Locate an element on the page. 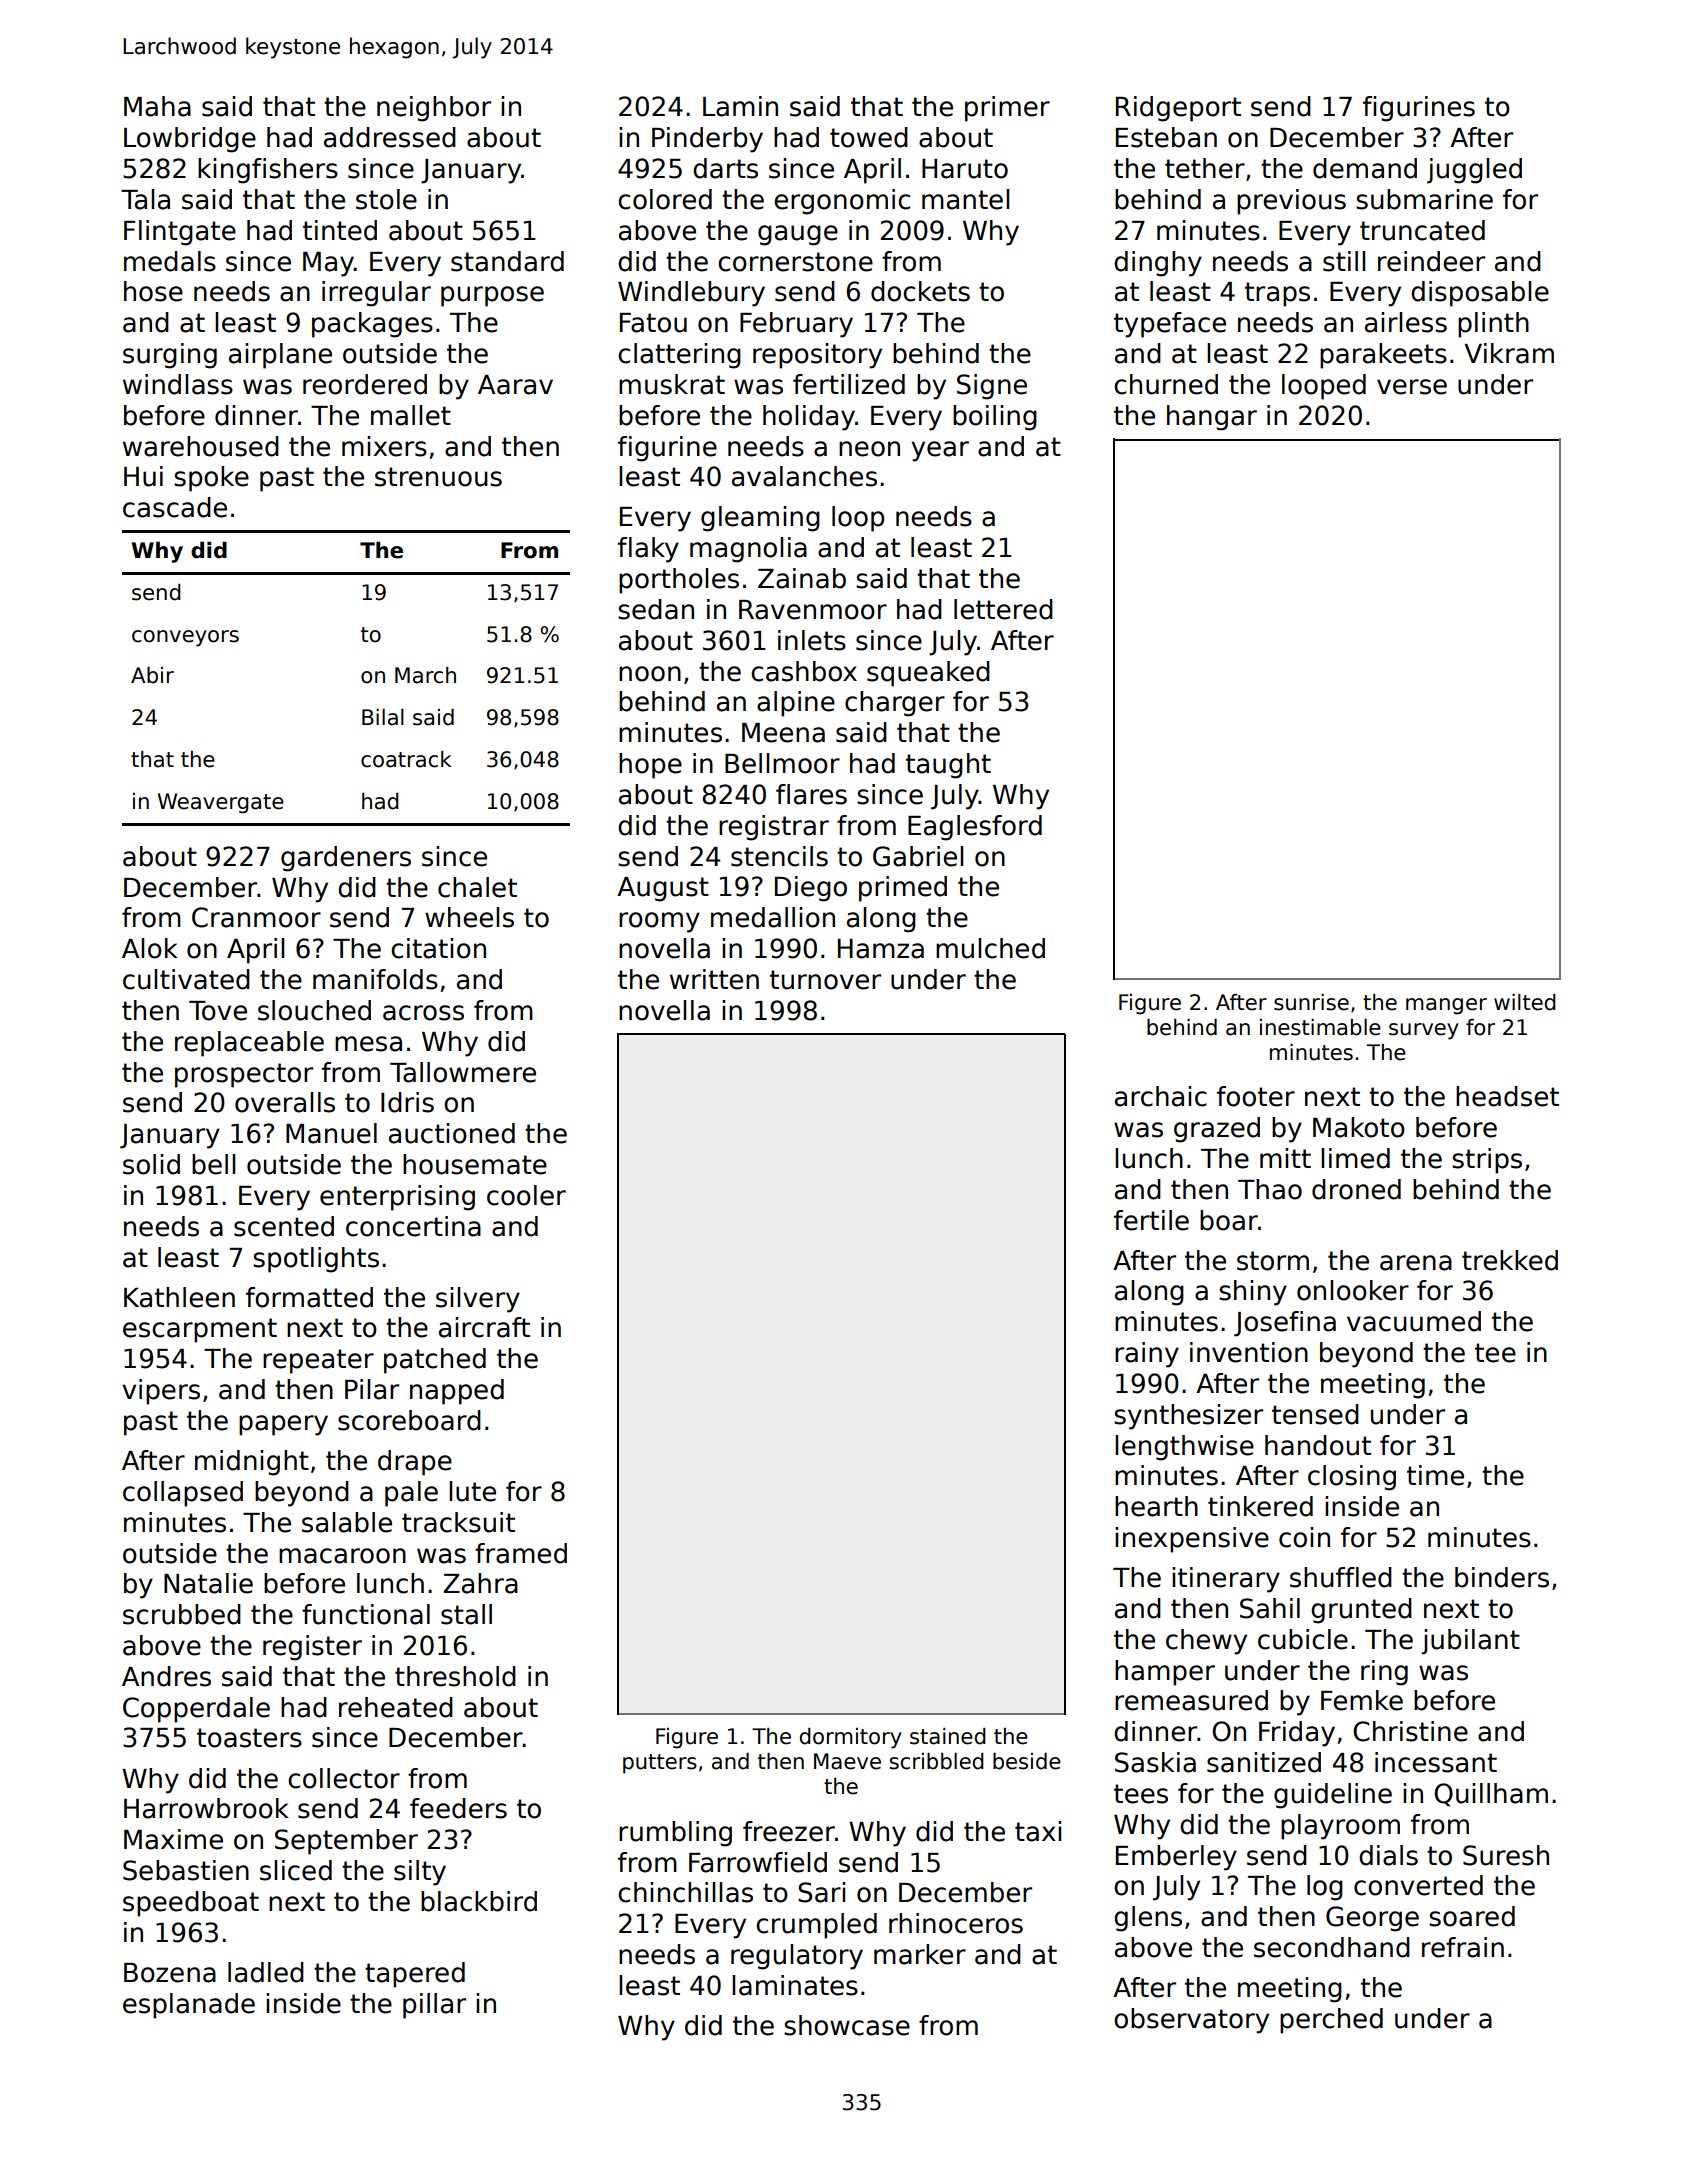  written is located at coordinates (714, 979).
